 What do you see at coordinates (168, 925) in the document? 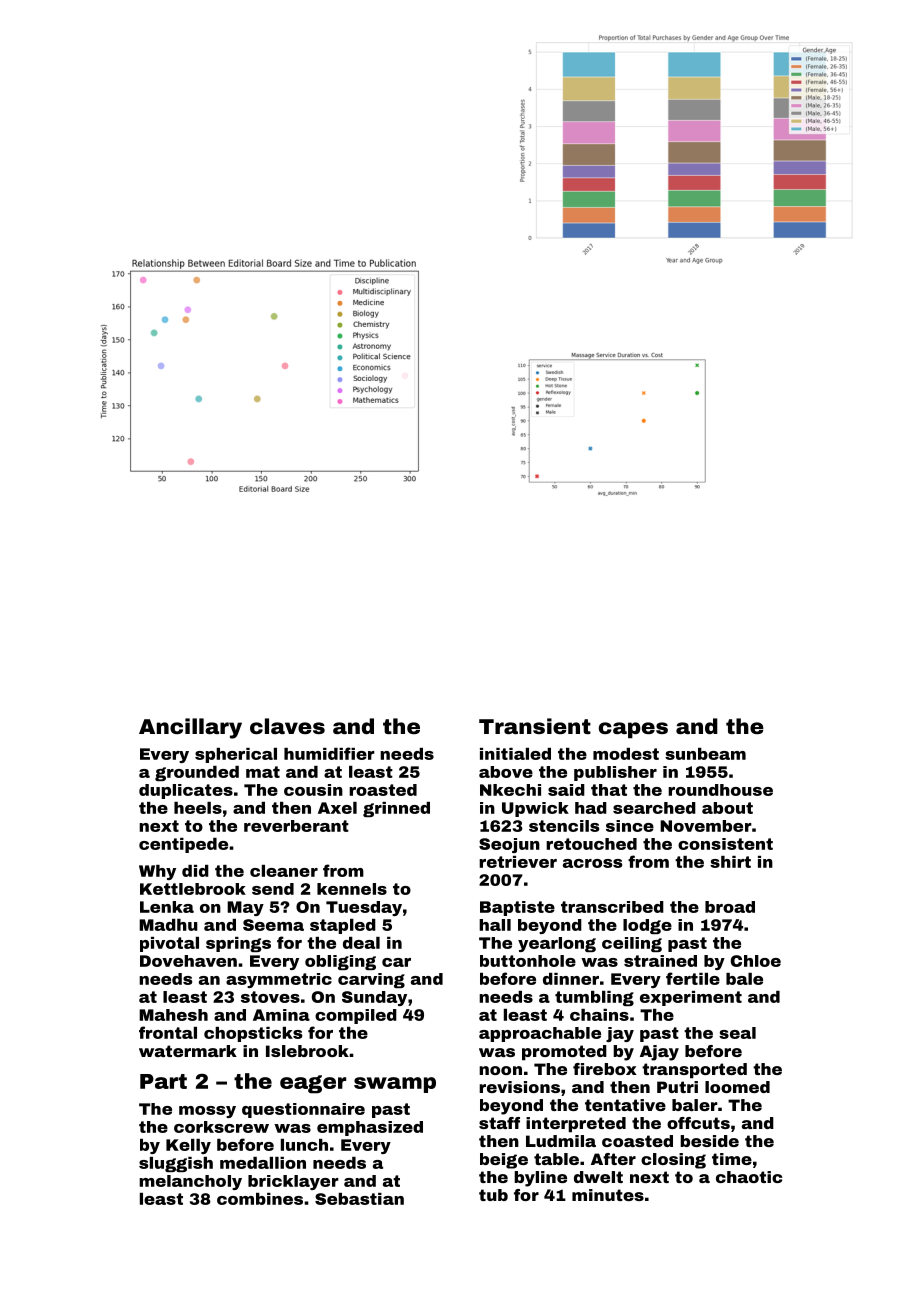
I see `Madhu` at bounding box center [168, 925].
